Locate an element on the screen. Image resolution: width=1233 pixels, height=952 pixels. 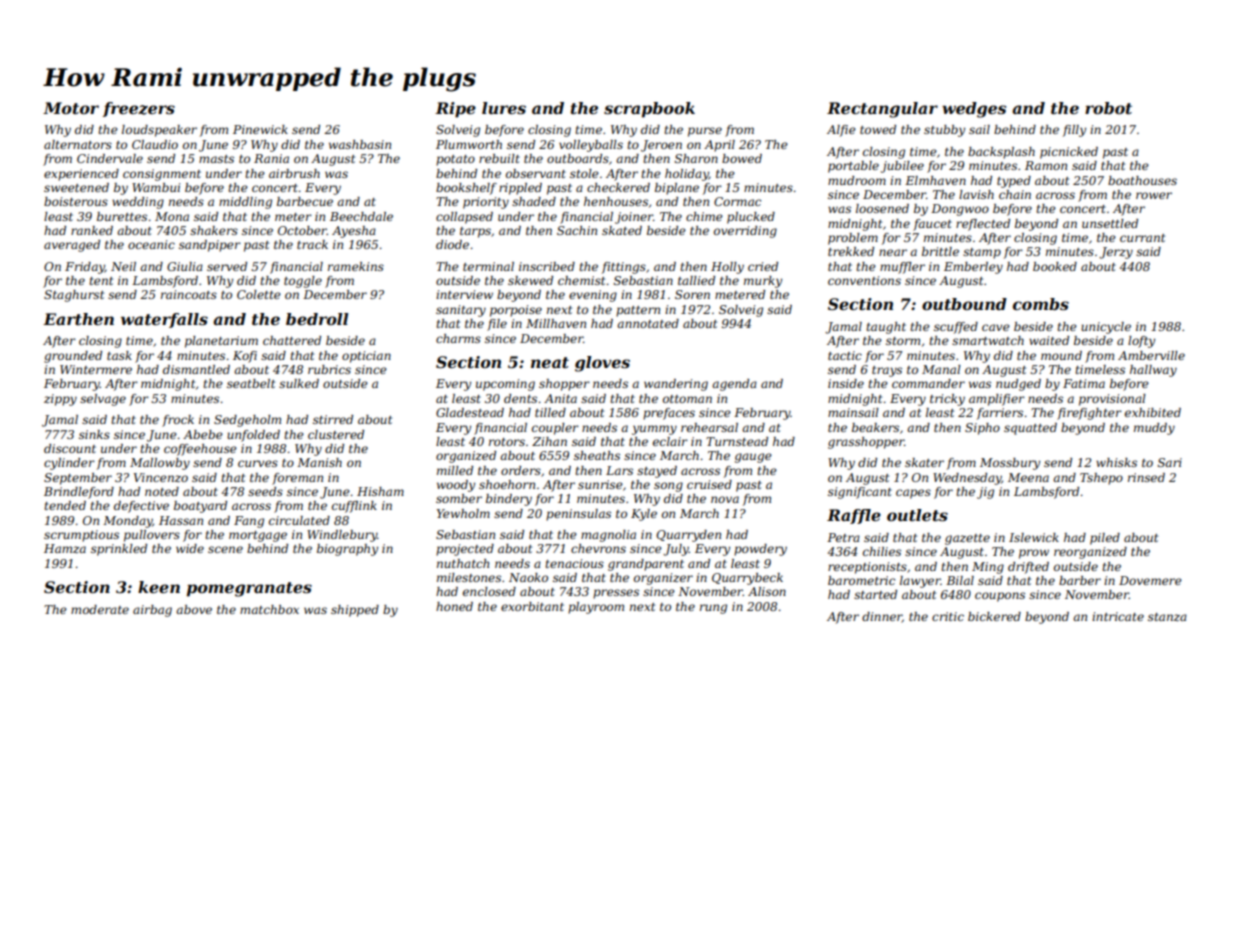
exhibited is located at coordinates (1153, 412).
